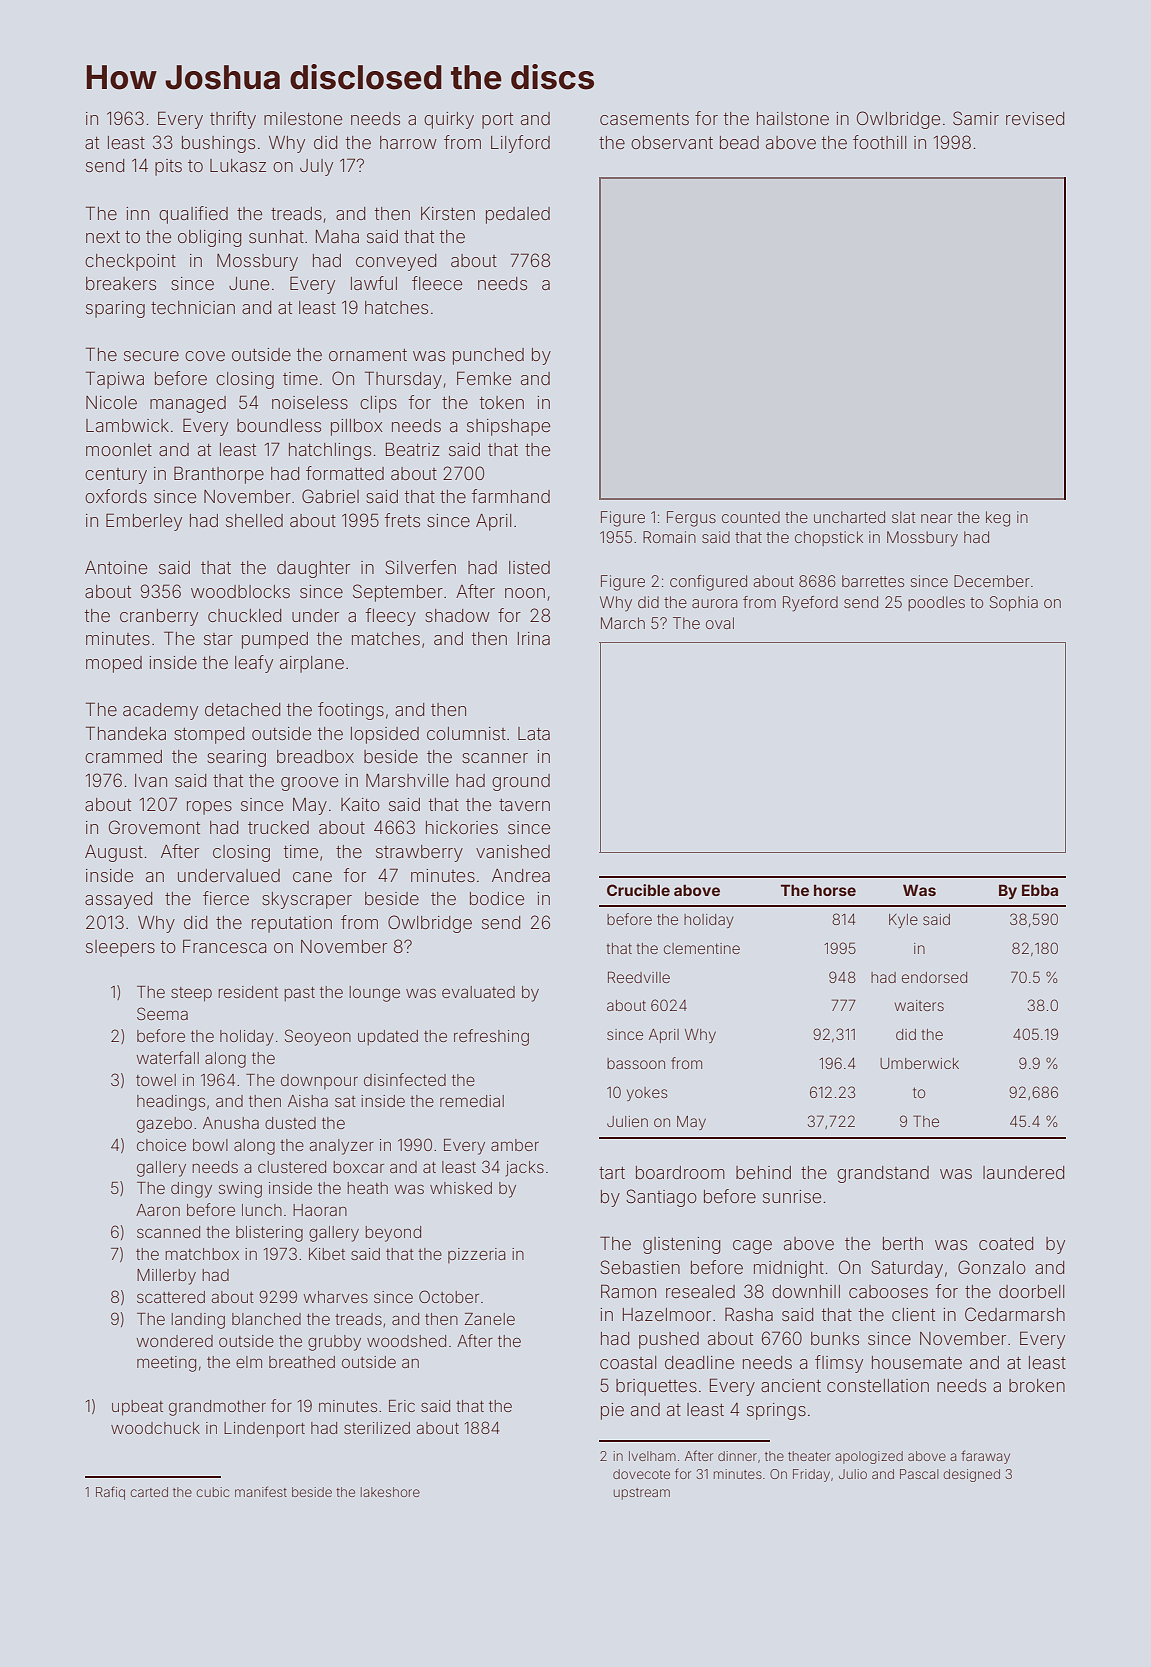 The width and height of the screenshot is (1151, 1667). I want to click on grandmother, so click(217, 1408).
